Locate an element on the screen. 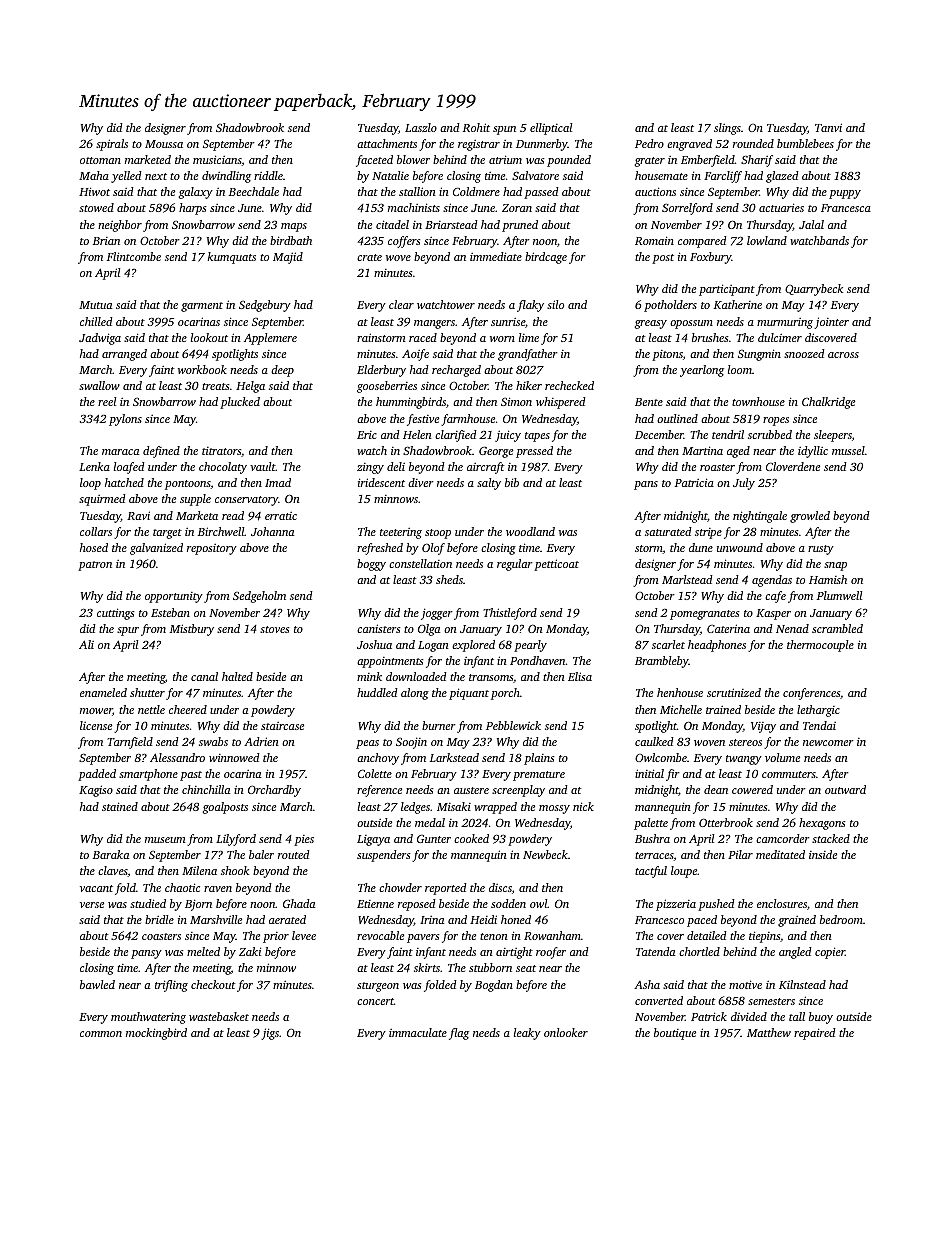  musicians is located at coordinates (217, 160).
